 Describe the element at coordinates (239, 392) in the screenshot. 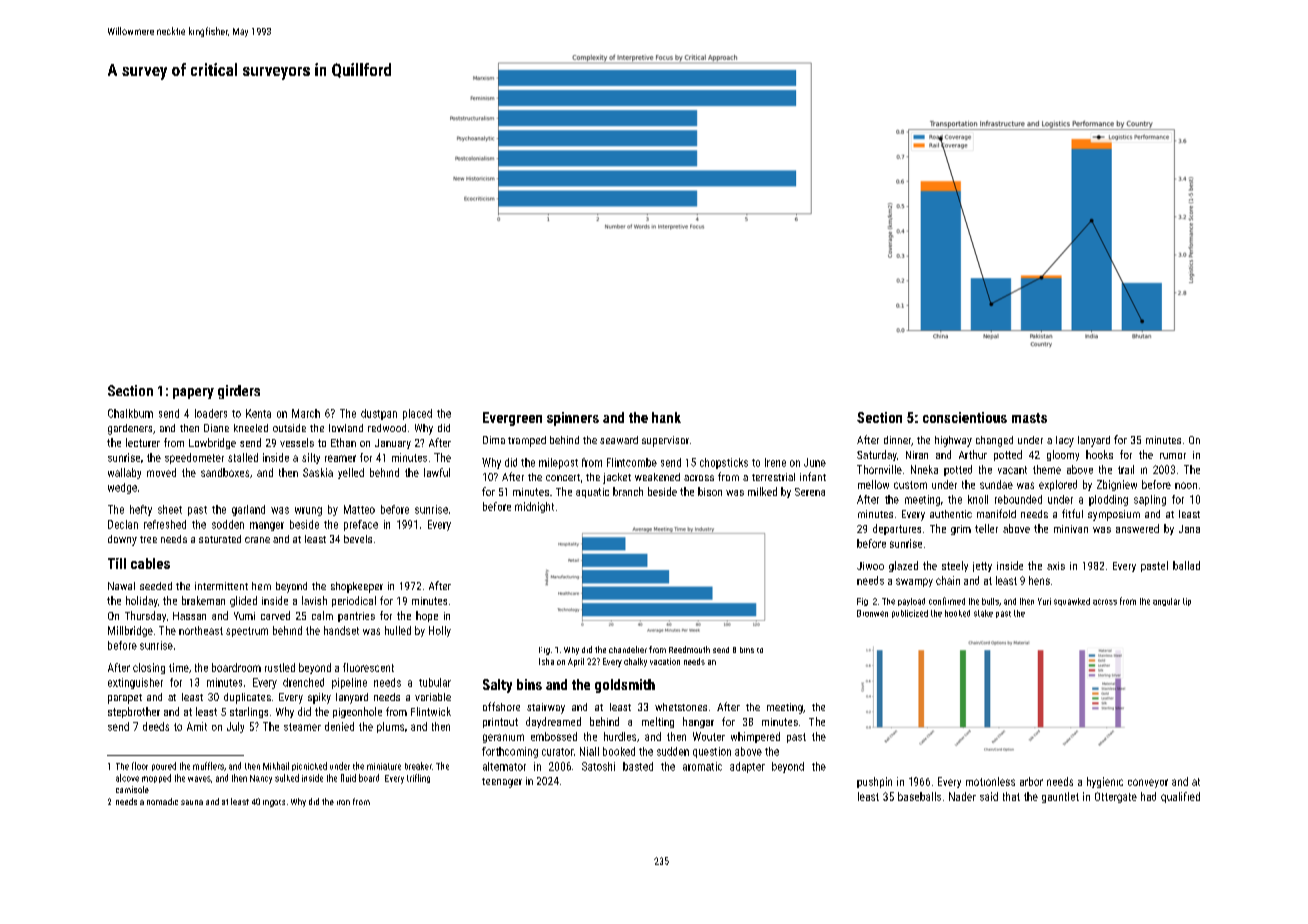

I see `girders` at that location.
